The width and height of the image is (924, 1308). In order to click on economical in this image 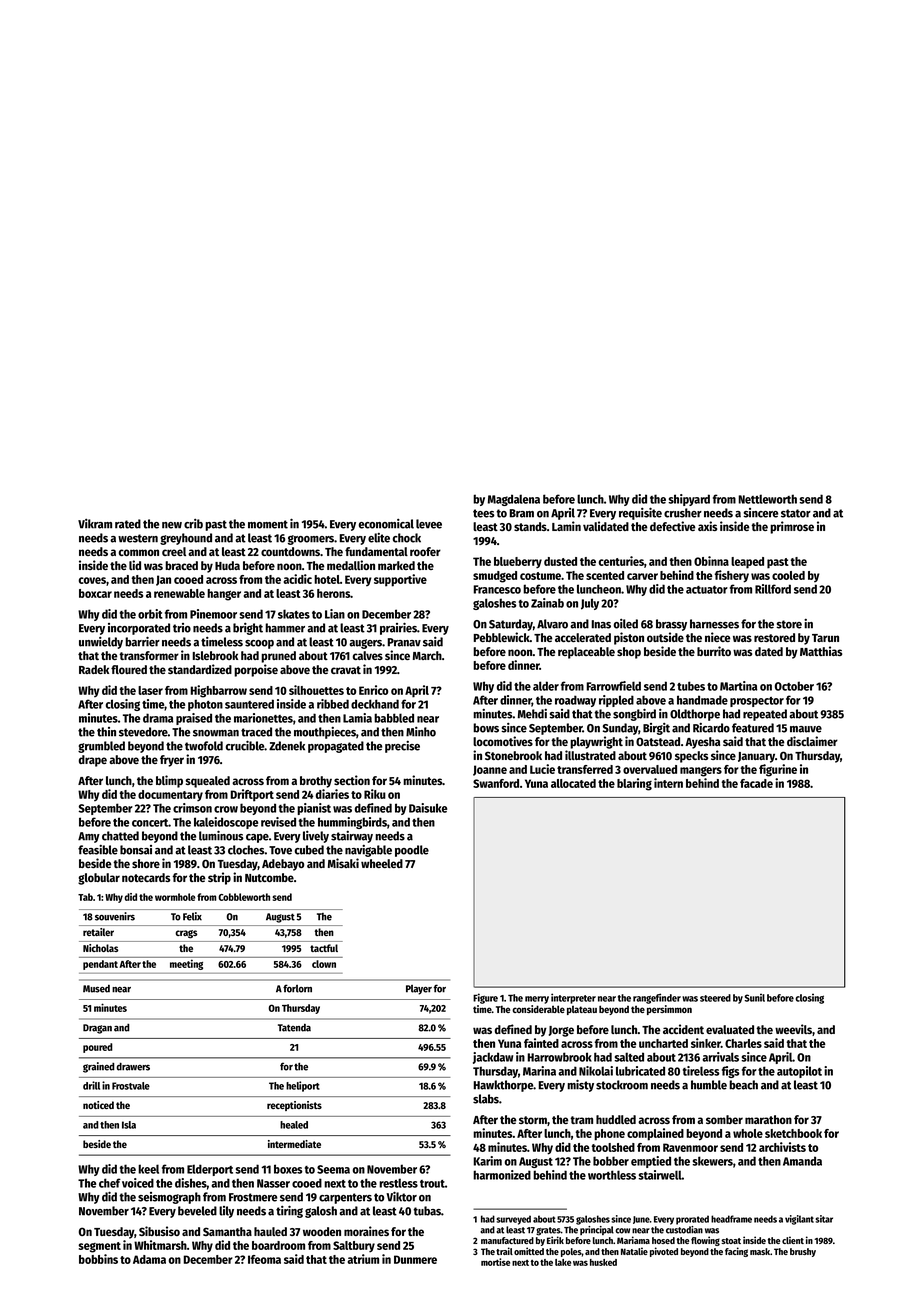, I will do `click(386, 524)`.
